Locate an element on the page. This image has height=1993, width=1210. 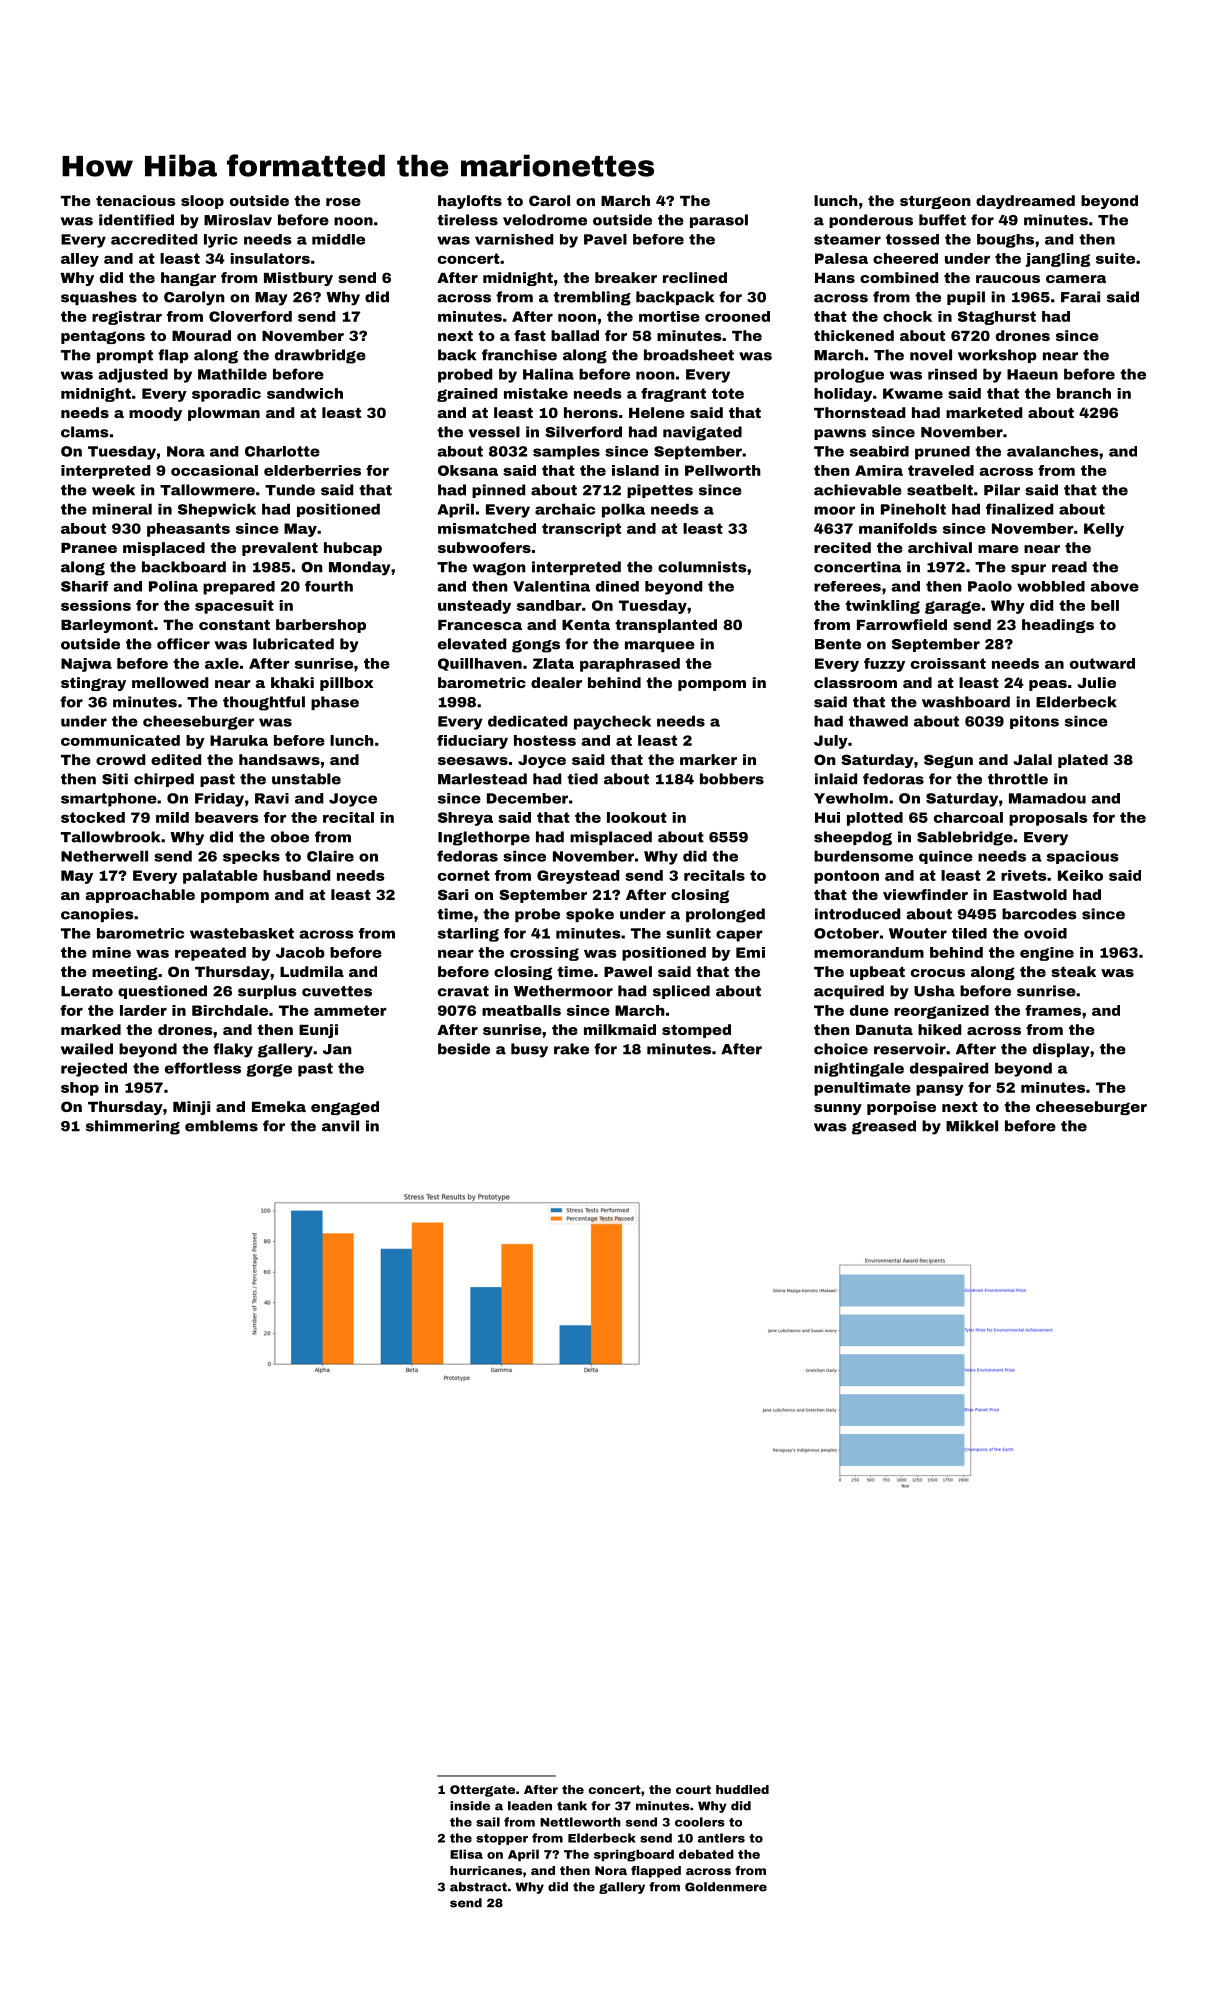
huddled is located at coordinates (742, 1789).
